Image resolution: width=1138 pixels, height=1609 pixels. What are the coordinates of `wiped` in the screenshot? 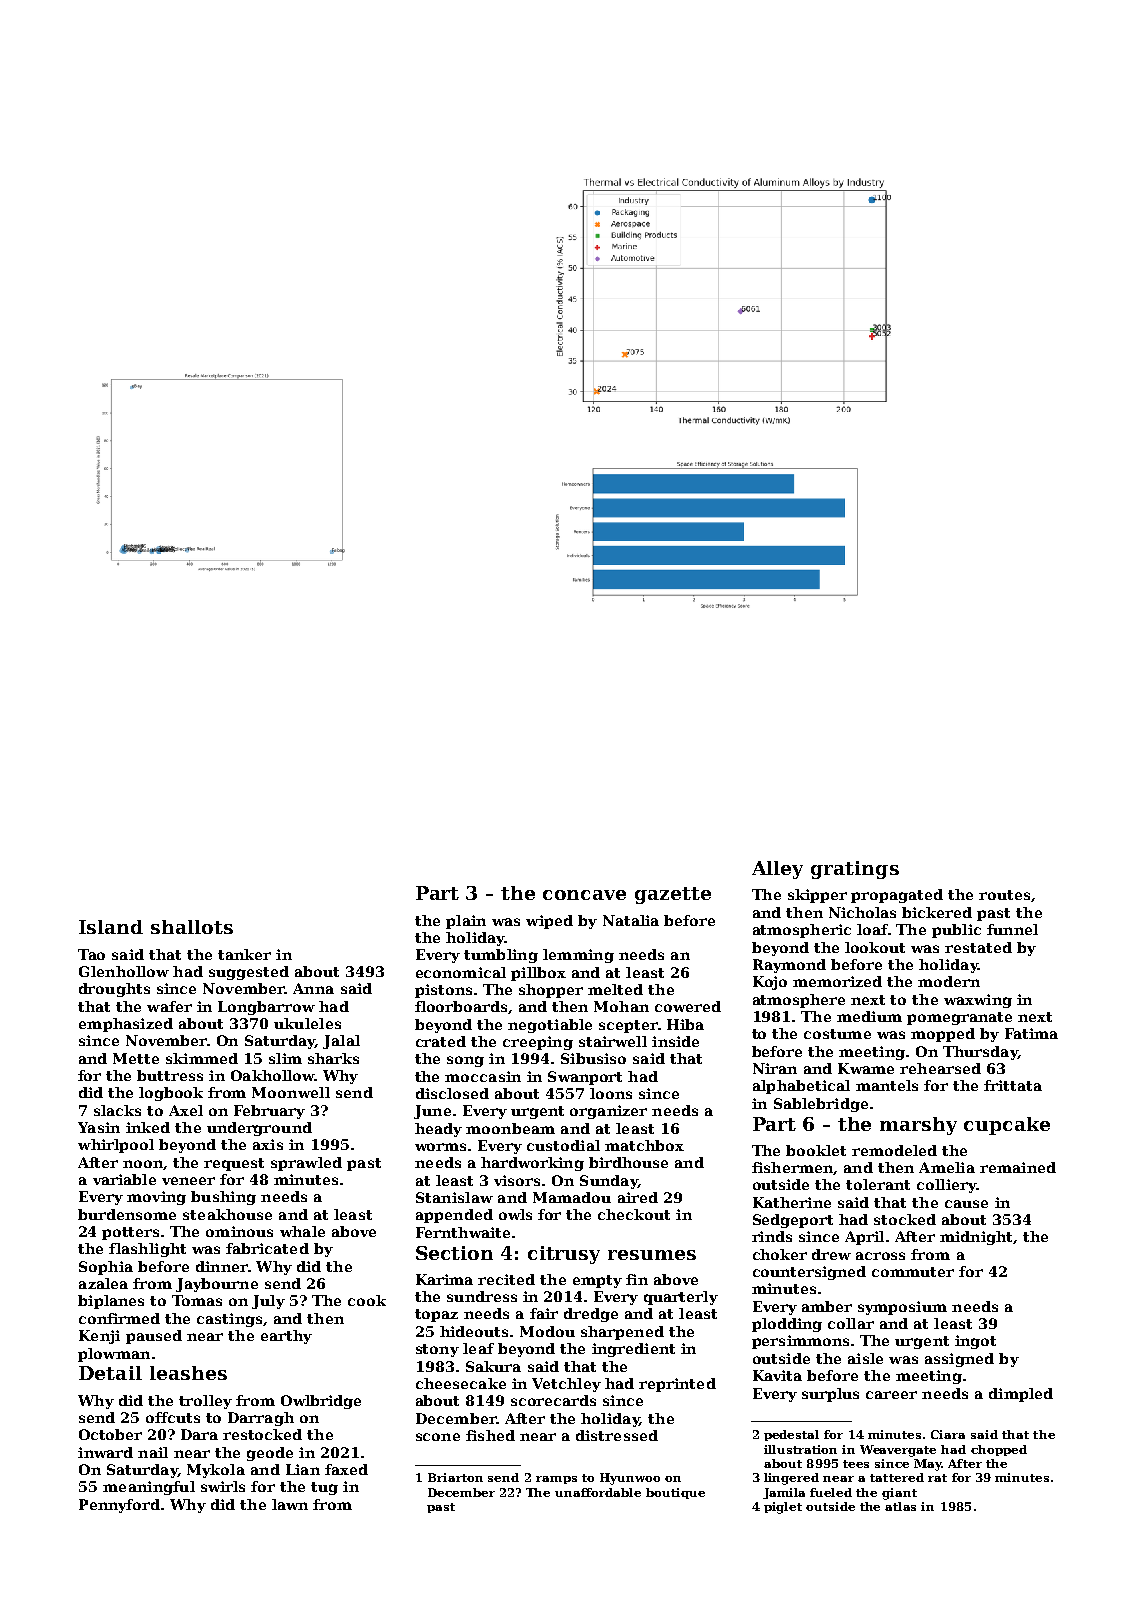 It's located at (549, 922).
